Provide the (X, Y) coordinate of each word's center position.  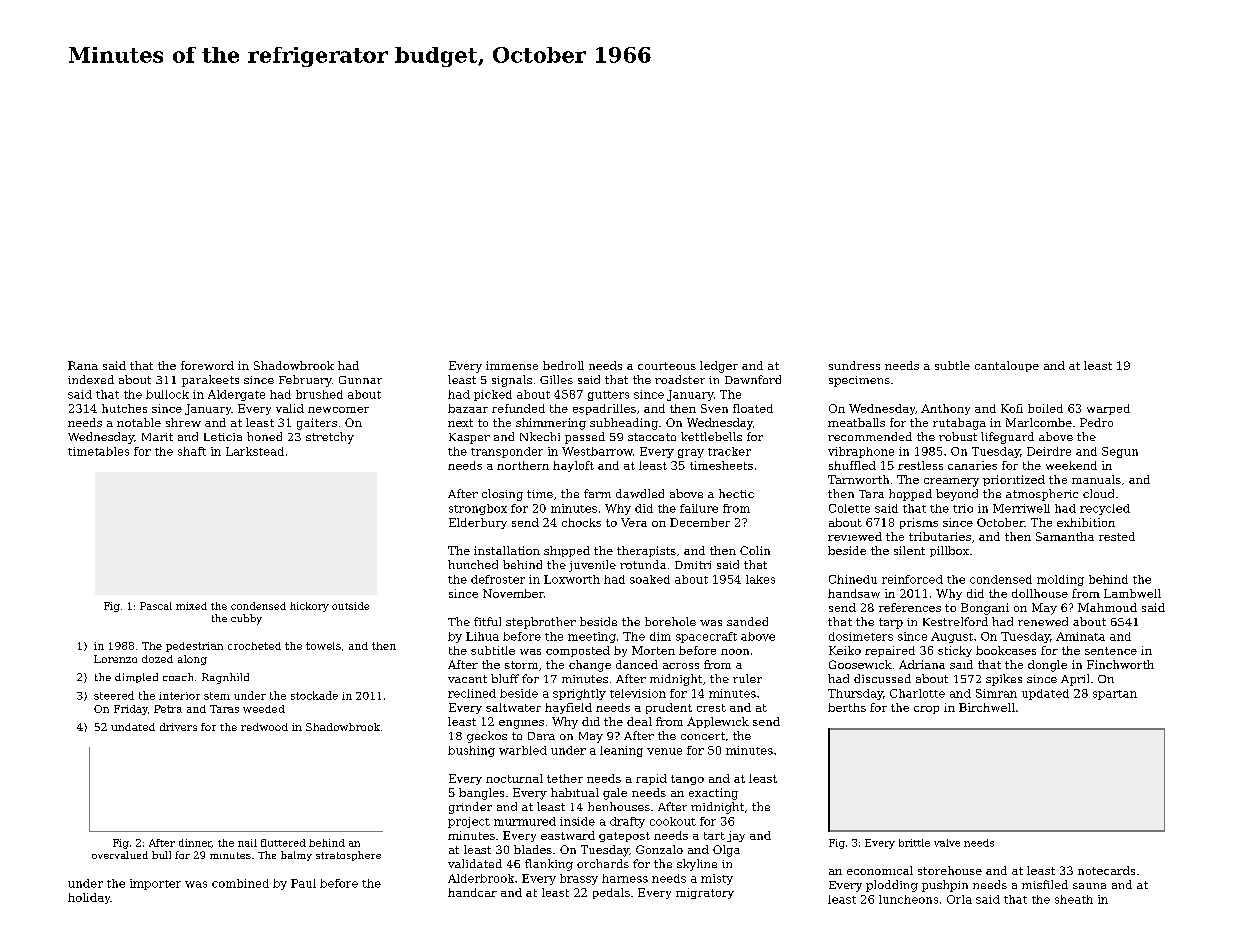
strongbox (478, 509)
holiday (89, 898)
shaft (192, 451)
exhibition (1086, 522)
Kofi (1012, 408)
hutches (124, 408)
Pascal (156, 606)
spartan (1115, 695)
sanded (747, 621)
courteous (667, 366)
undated (133, 727)
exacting (713, 794)
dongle (1047, 666)
